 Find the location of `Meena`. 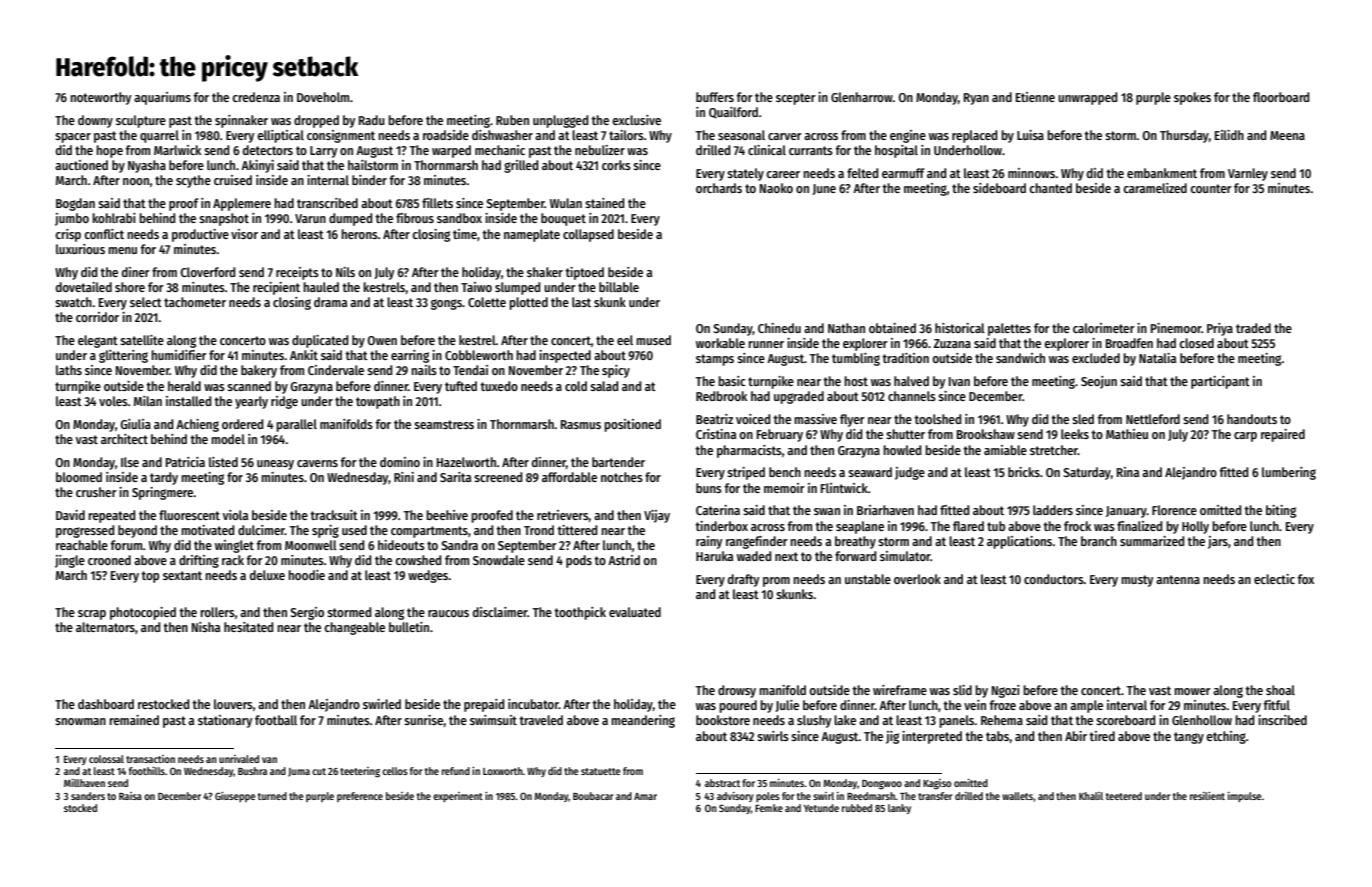

Meena is located at coordinates (1287, 135).
